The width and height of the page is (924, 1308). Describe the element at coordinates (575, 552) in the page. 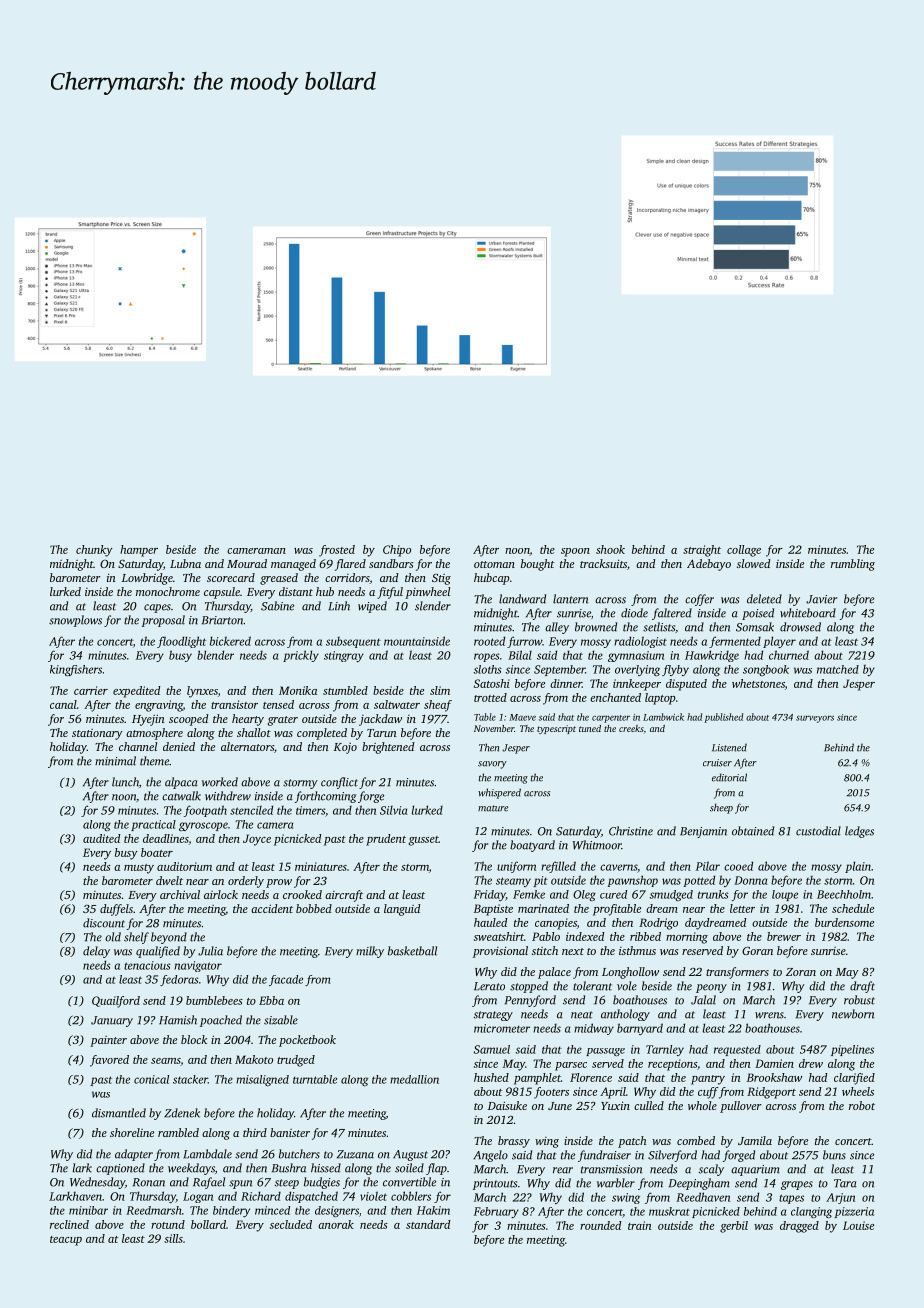

I see `spoon` at that location.
